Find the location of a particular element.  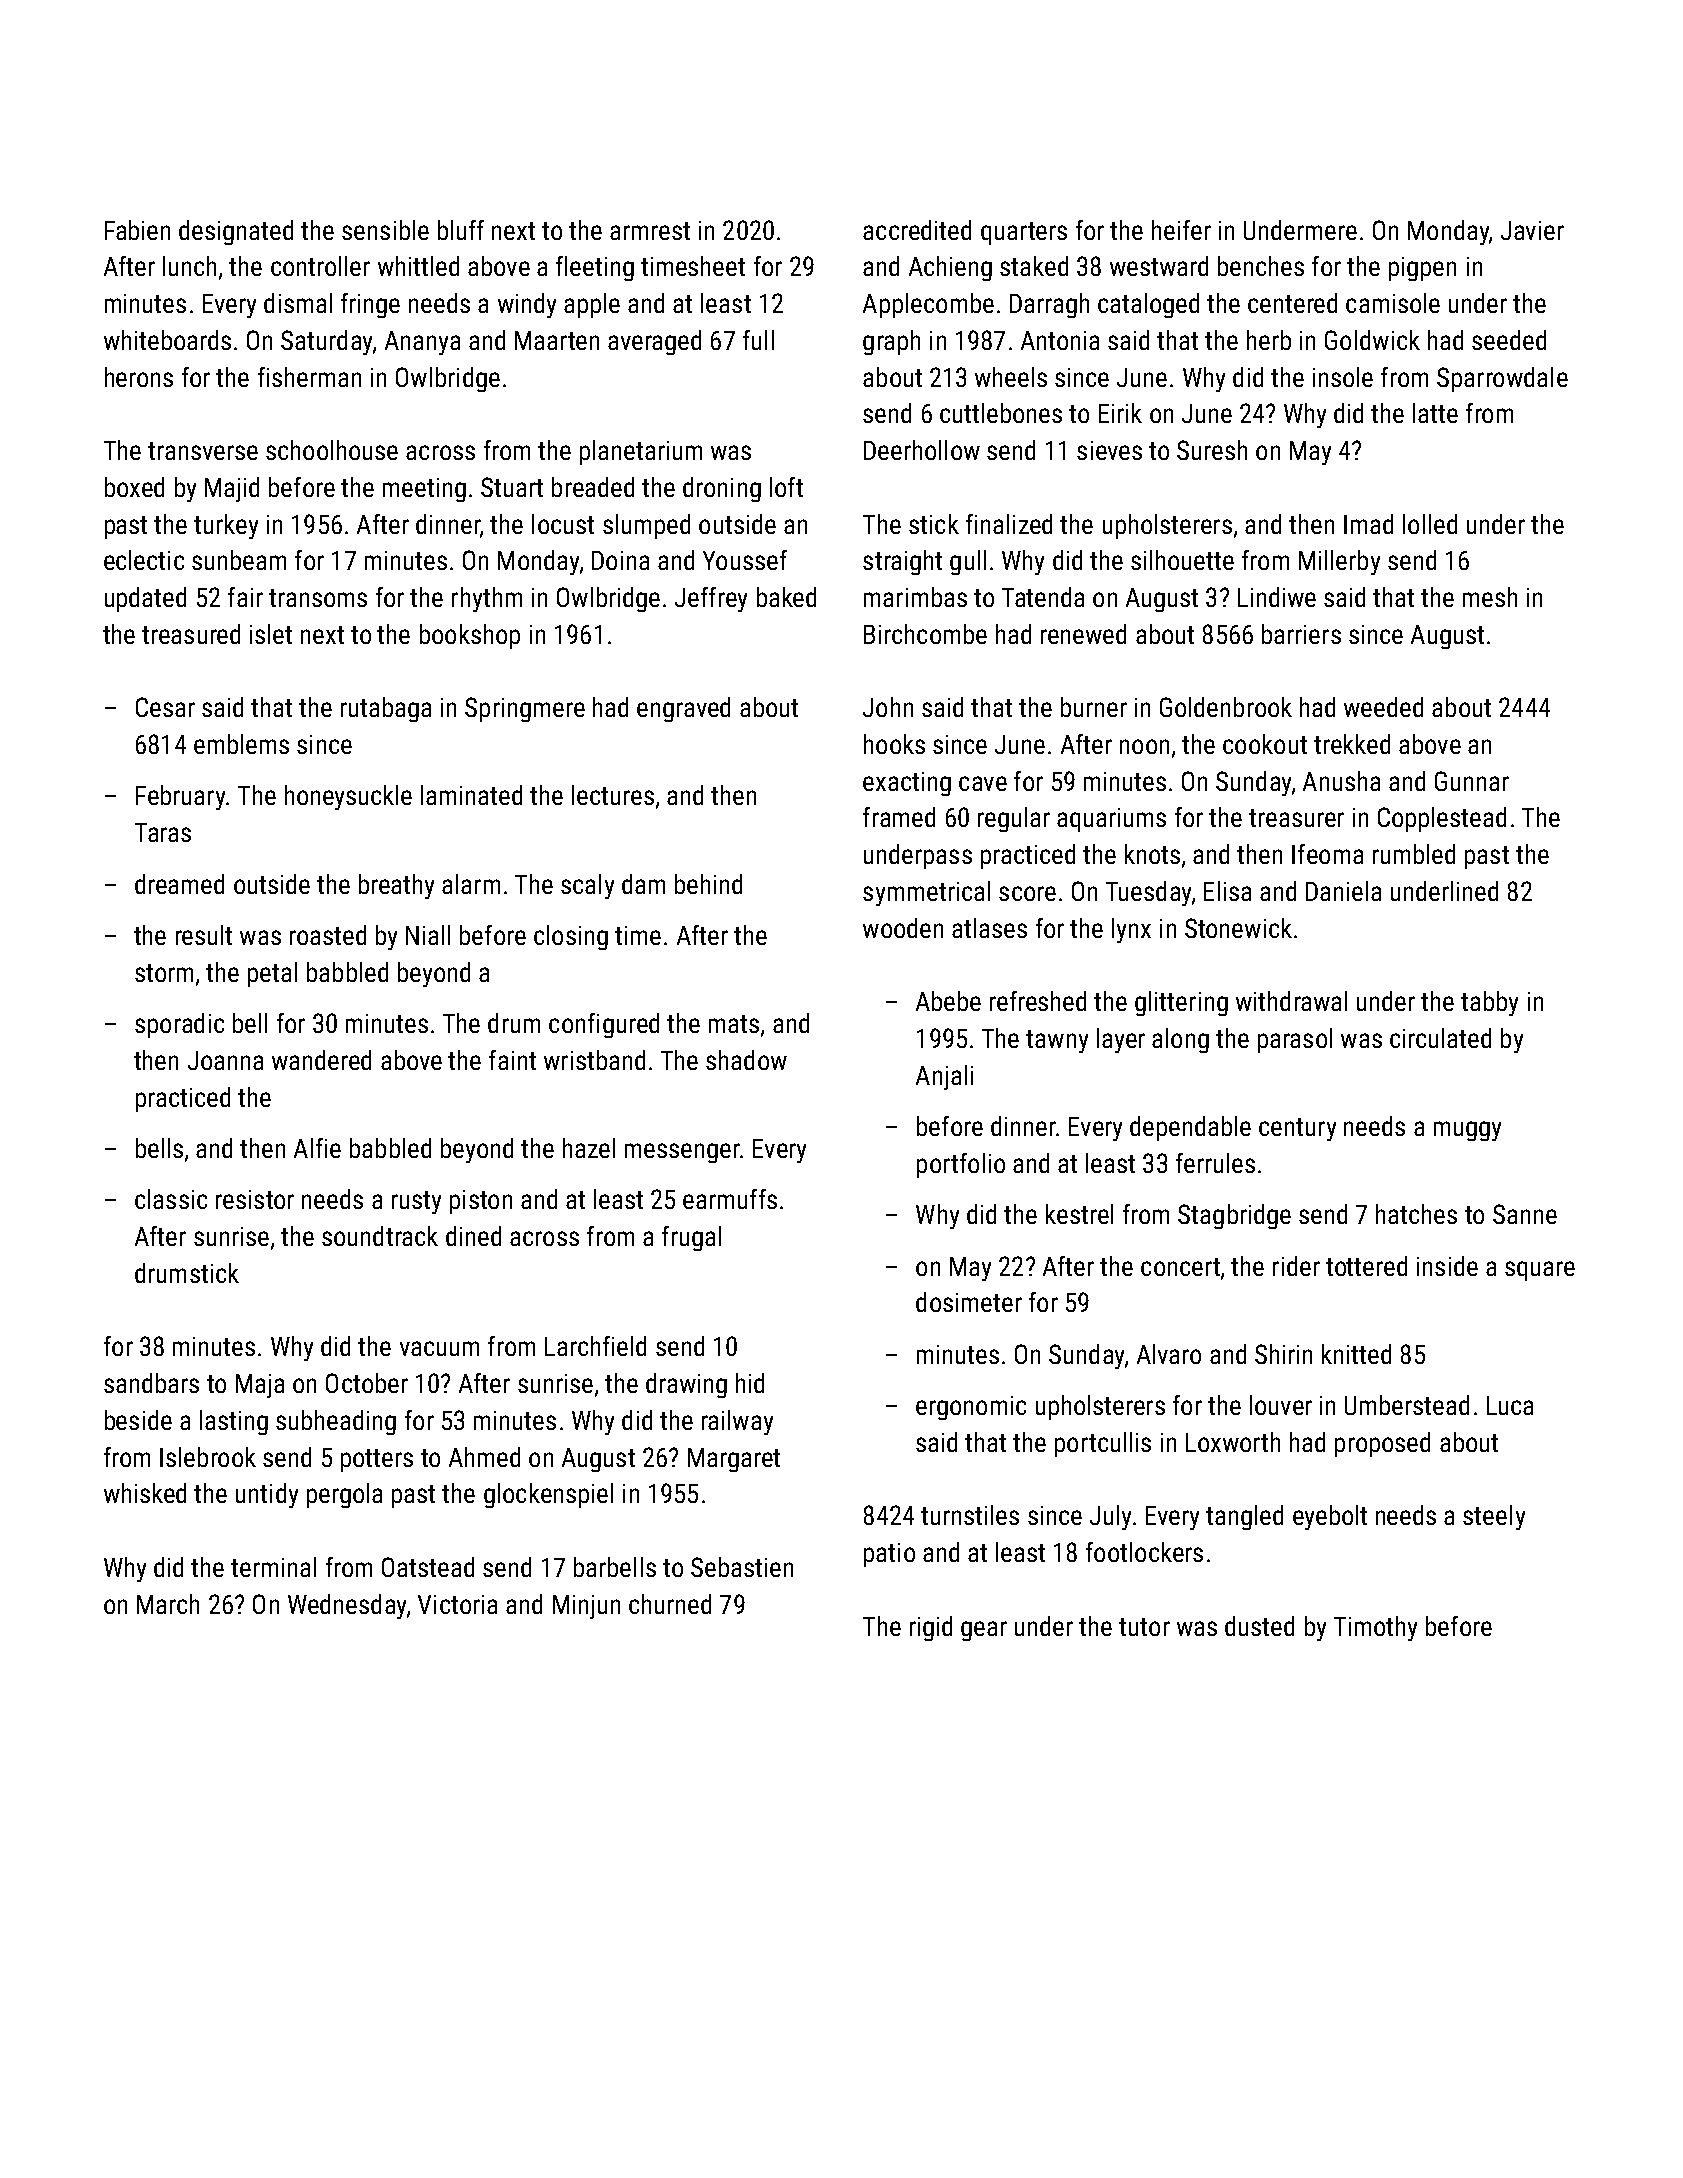

dosimeter is located at coordinates (969, 1302).
